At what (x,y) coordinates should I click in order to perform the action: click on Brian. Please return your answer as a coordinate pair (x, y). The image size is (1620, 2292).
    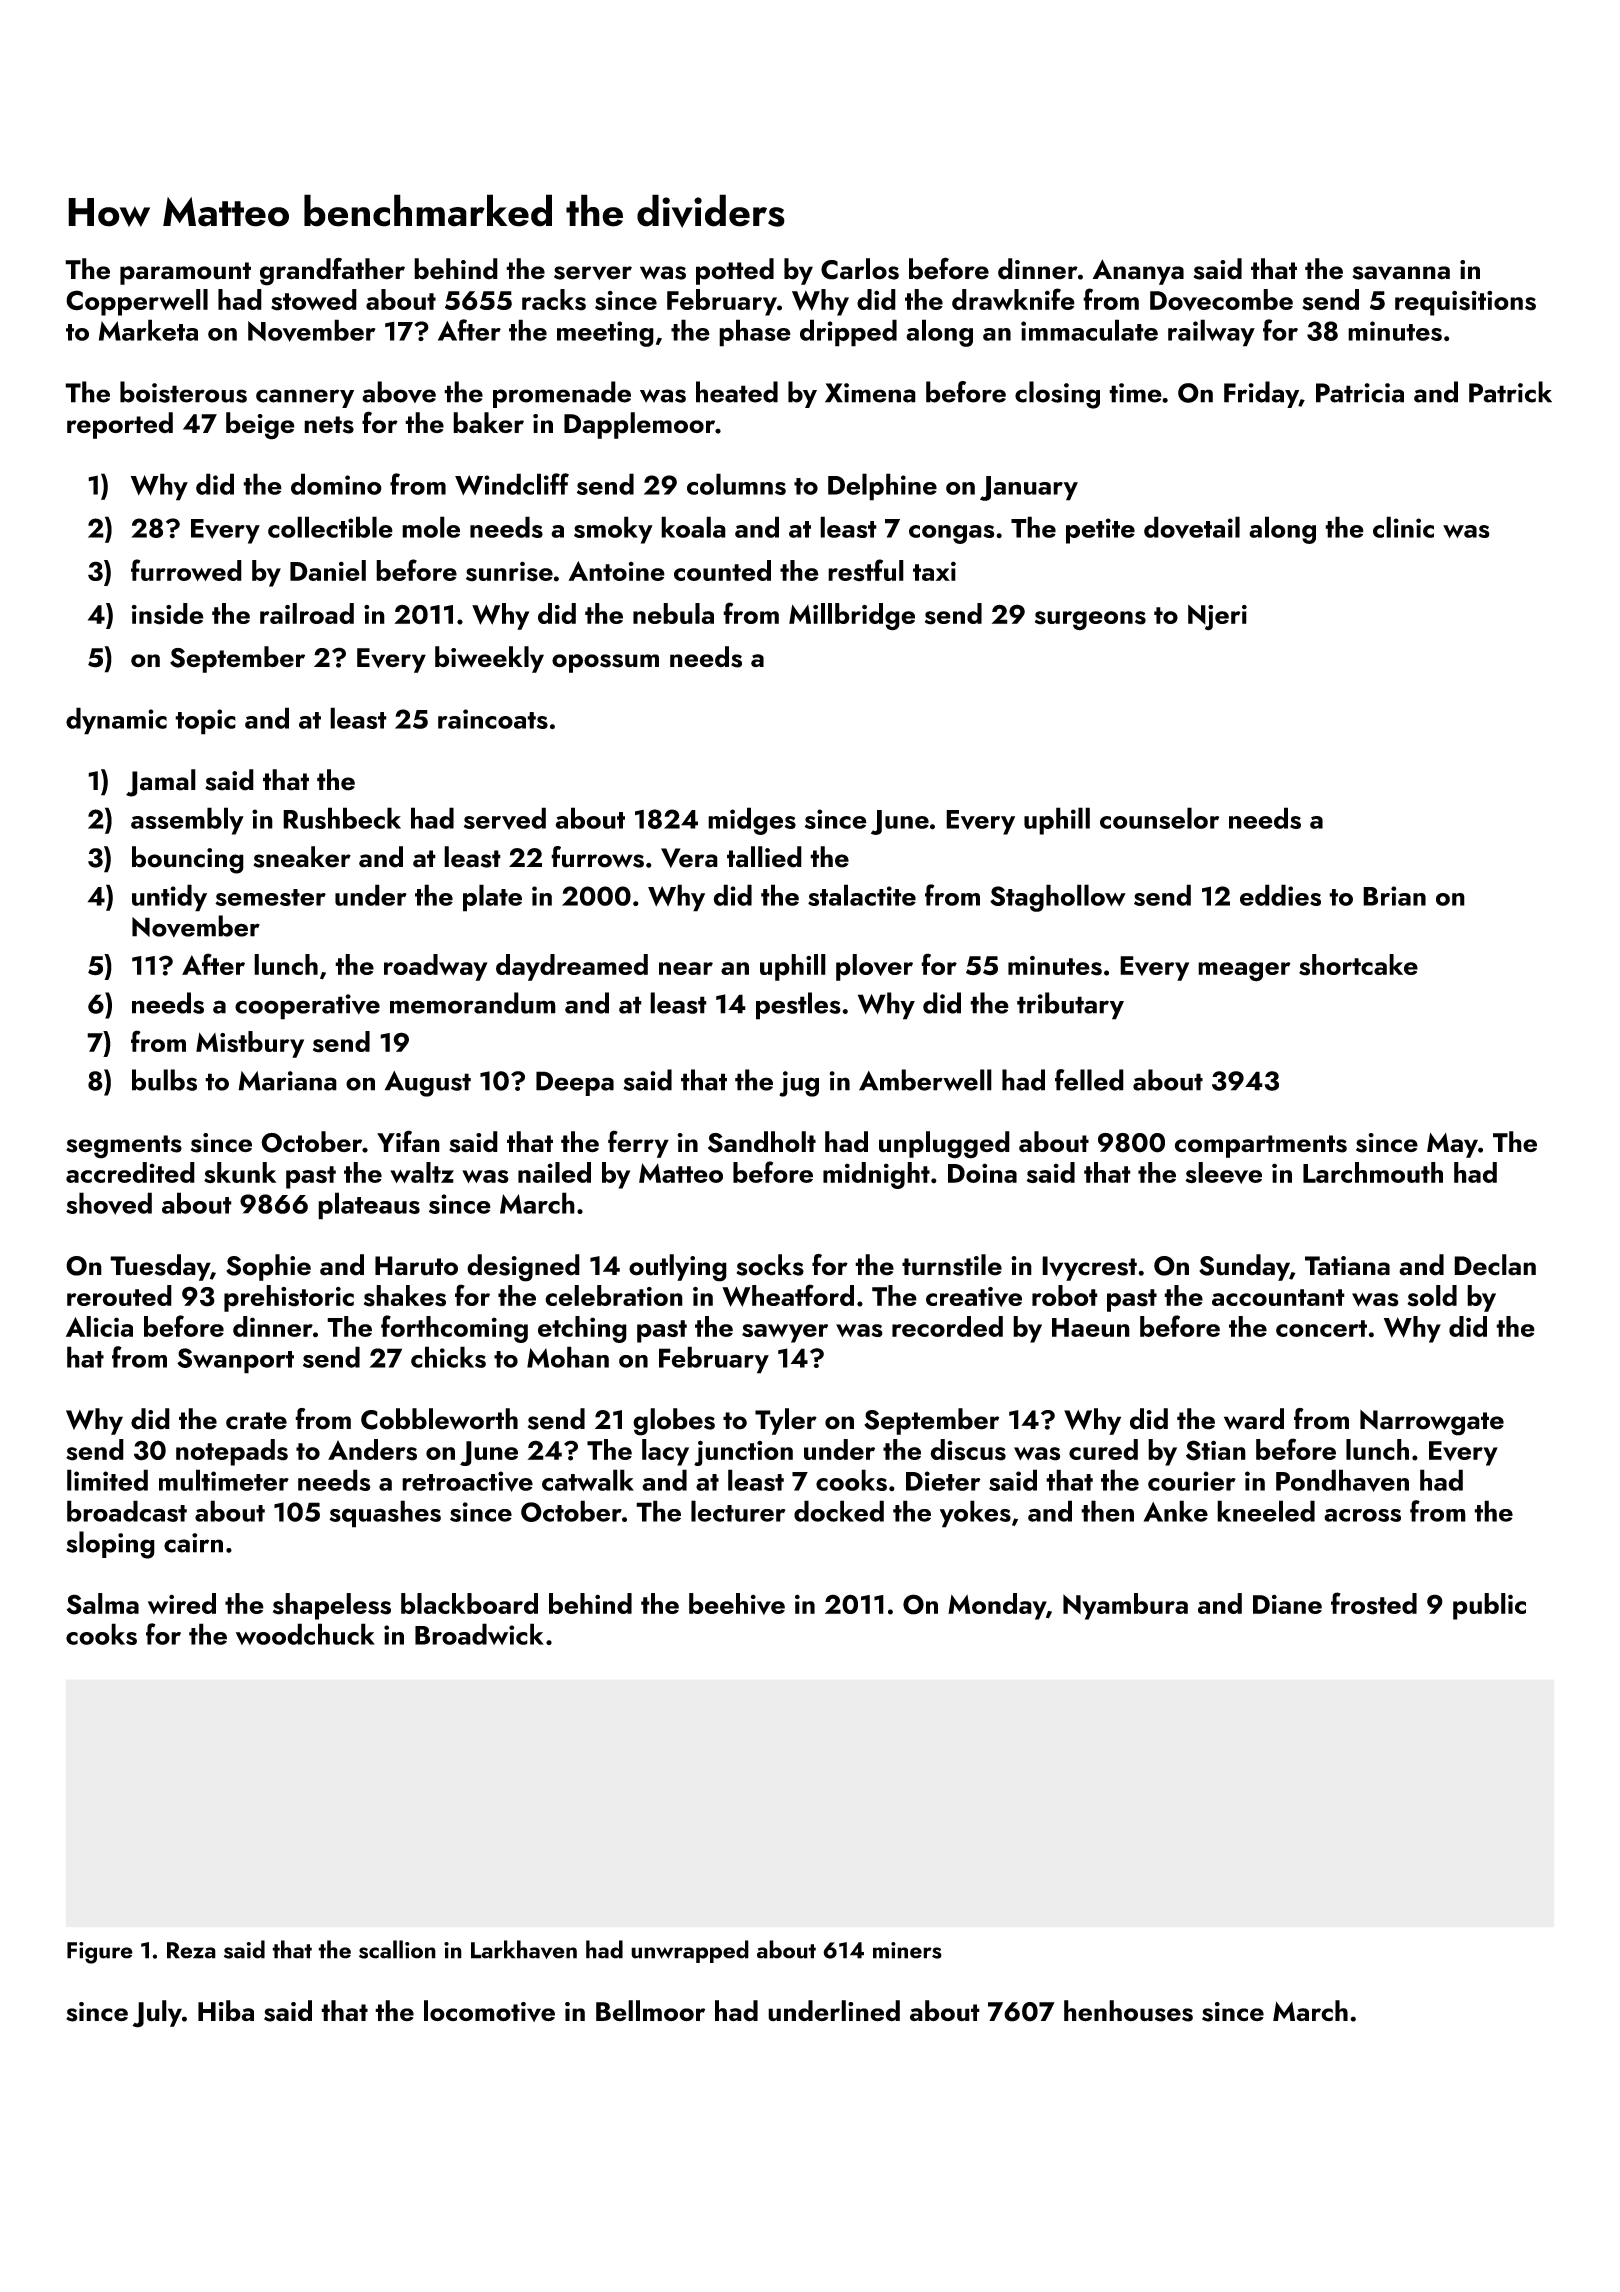
    Looking at the image, I should click on (1394, 896).
